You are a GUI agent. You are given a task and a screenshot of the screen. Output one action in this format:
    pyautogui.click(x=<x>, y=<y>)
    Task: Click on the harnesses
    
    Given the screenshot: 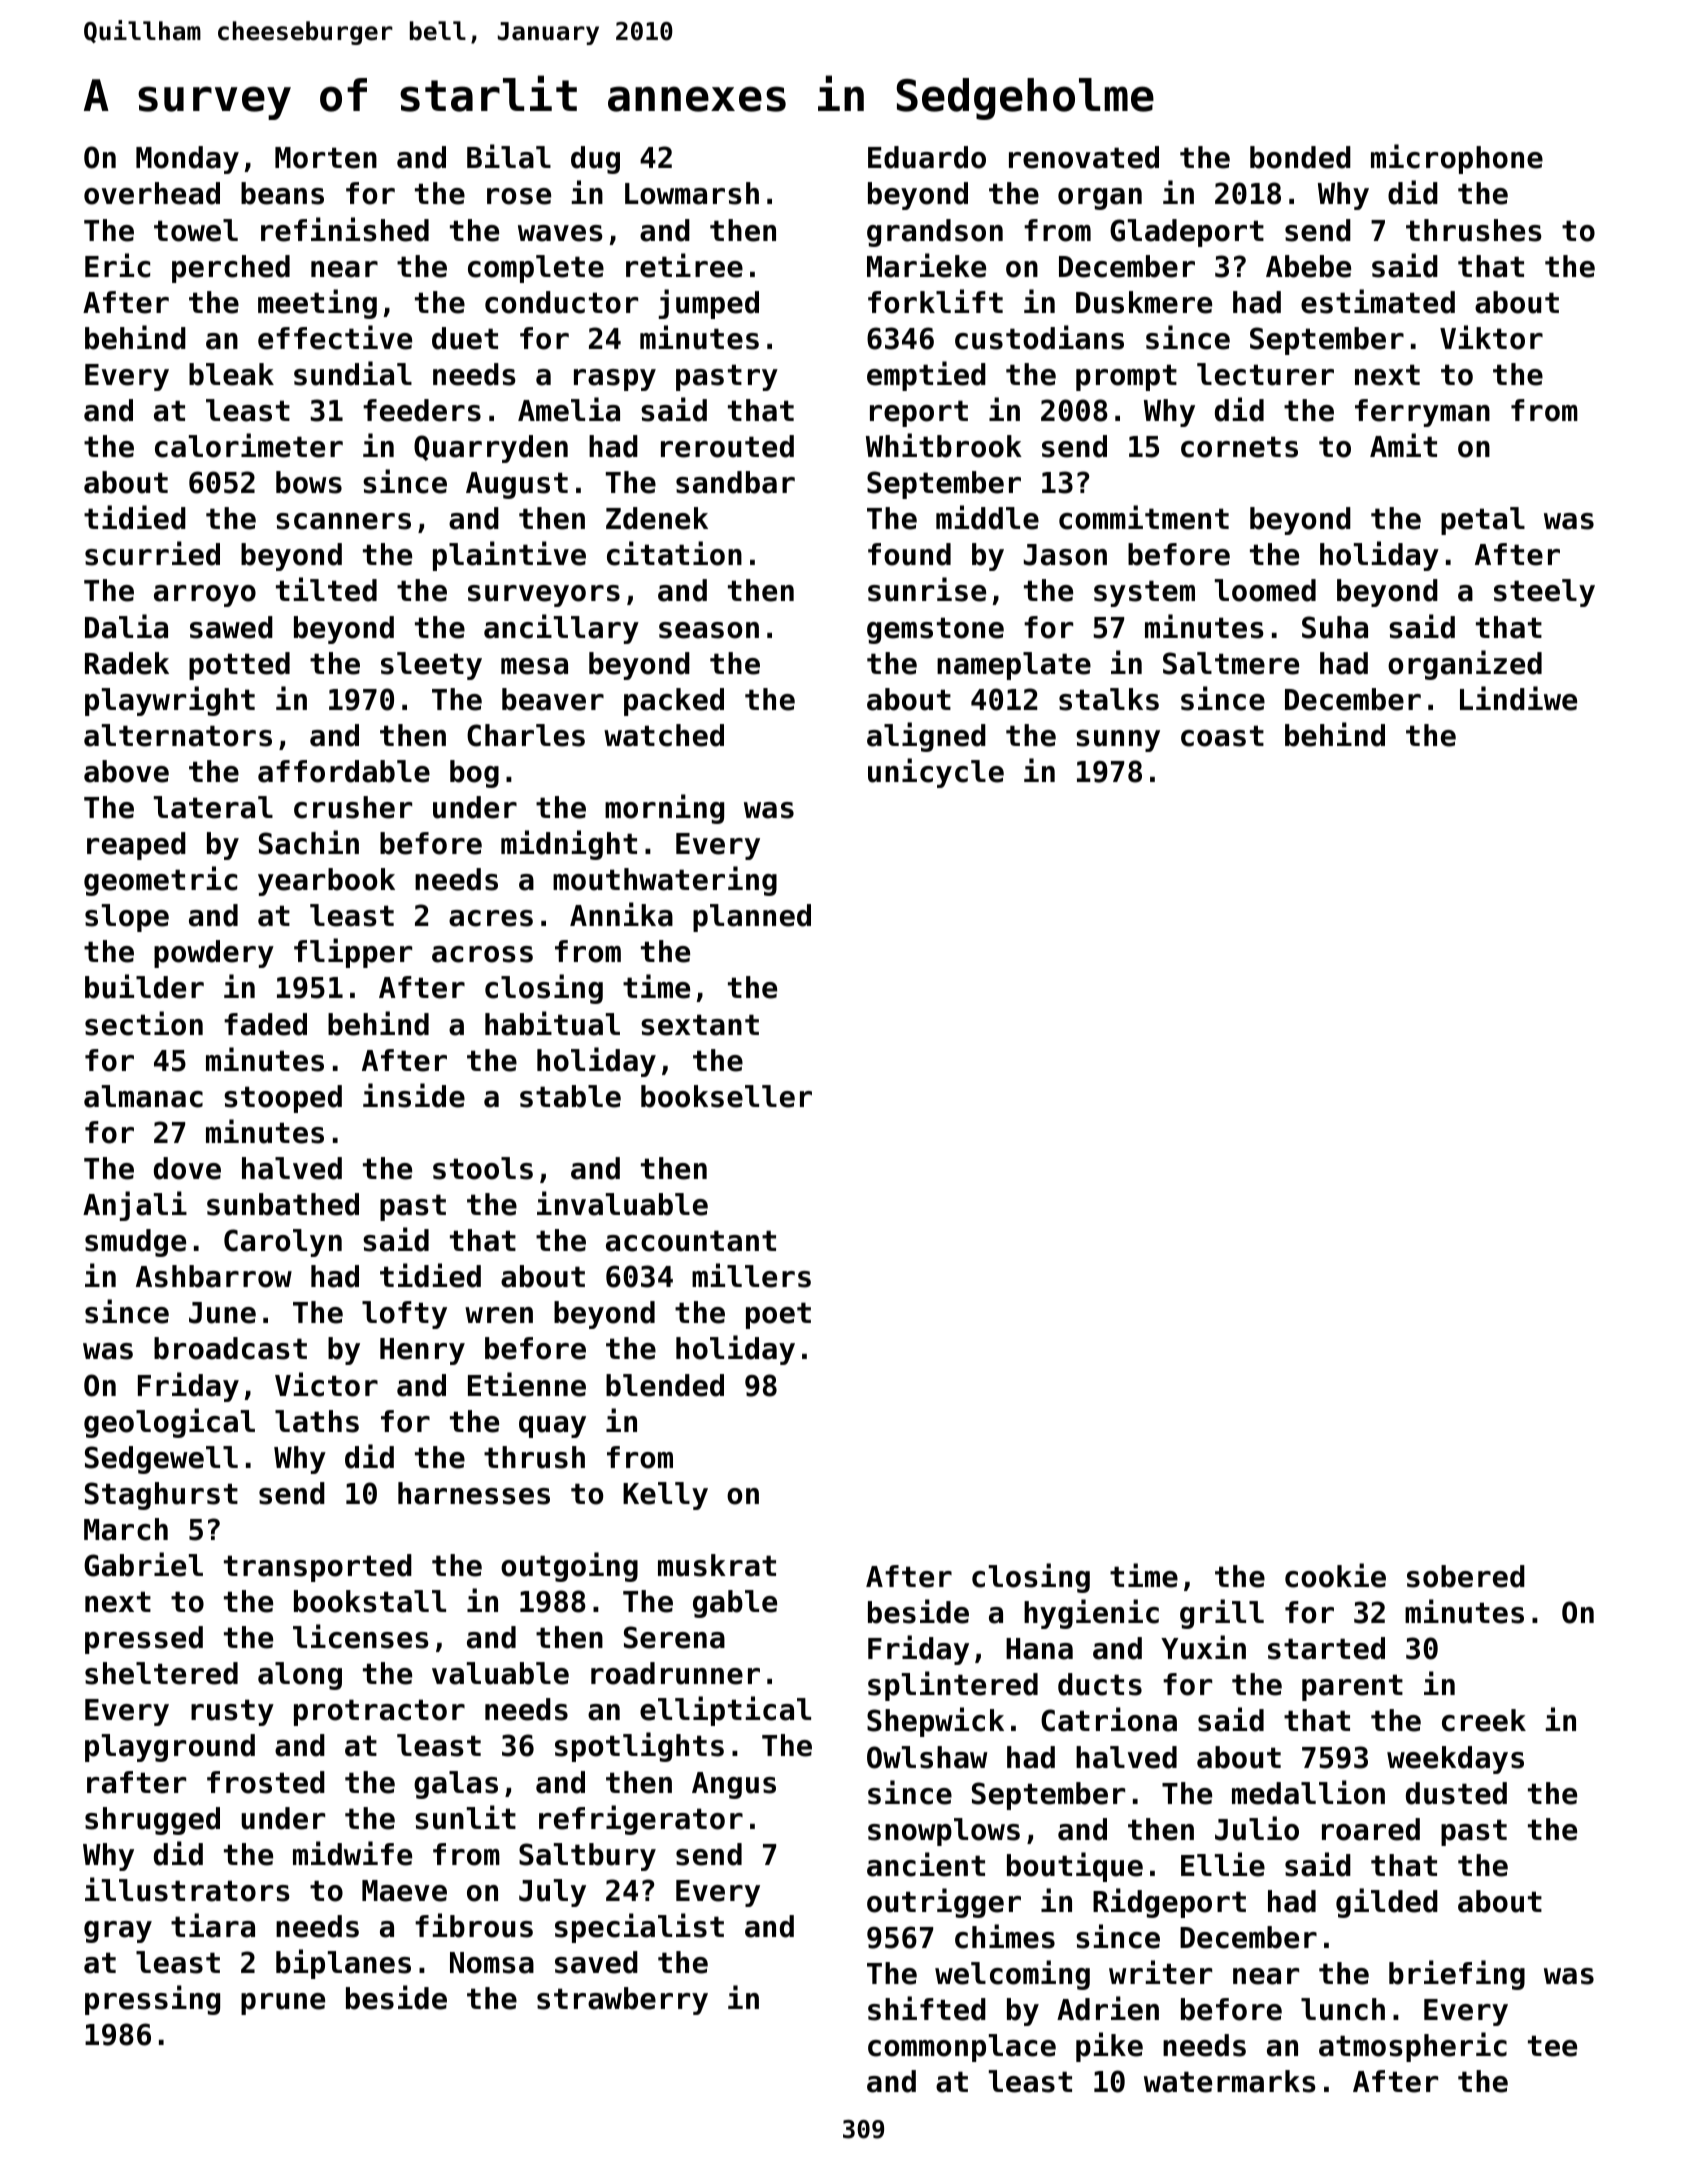 What is the action you would take?
    pyautogui.click(x=474, y=1493)
